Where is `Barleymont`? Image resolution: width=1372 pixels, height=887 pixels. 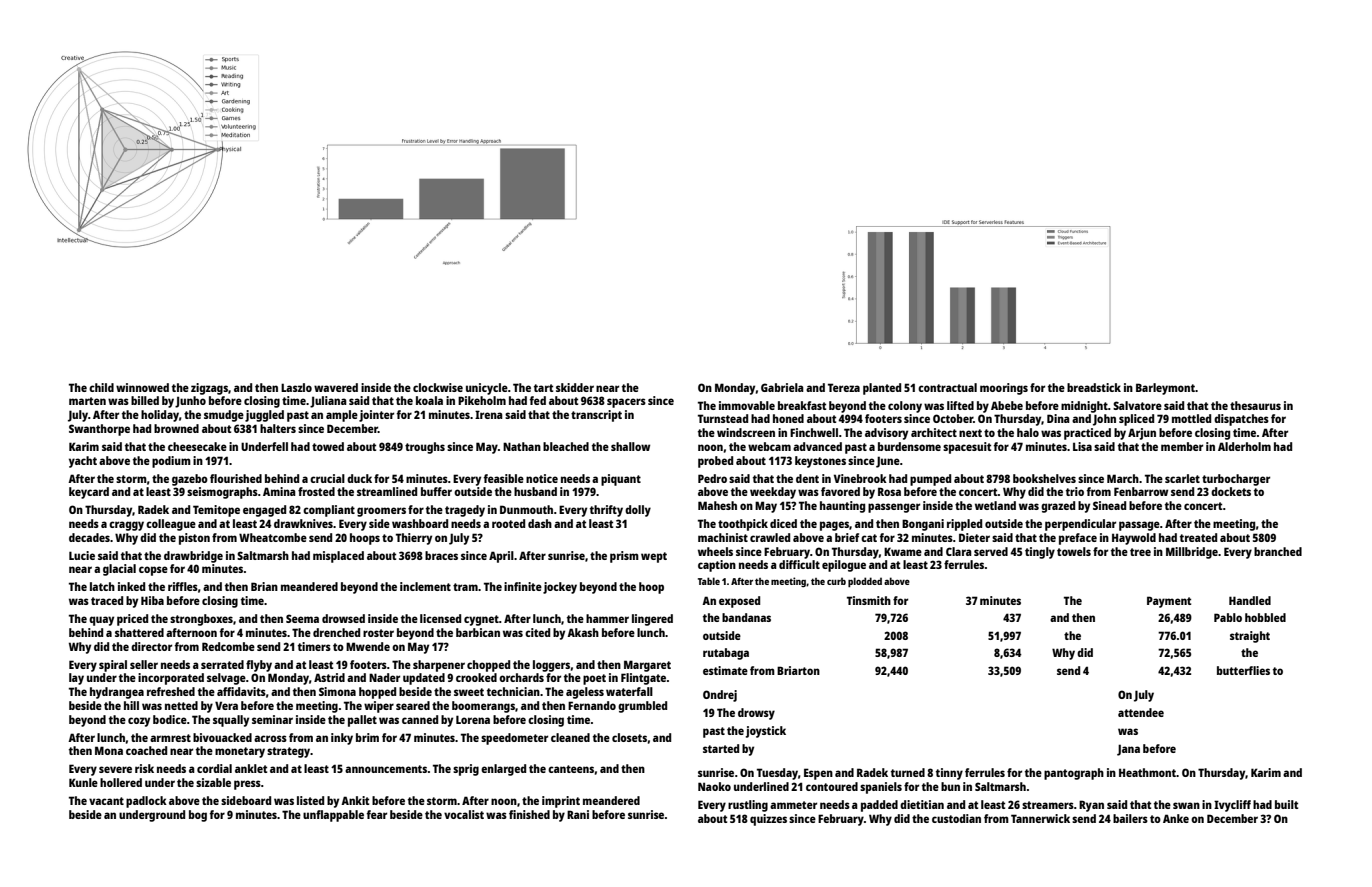
Barleymont is located at coordinates (1165, 389).
